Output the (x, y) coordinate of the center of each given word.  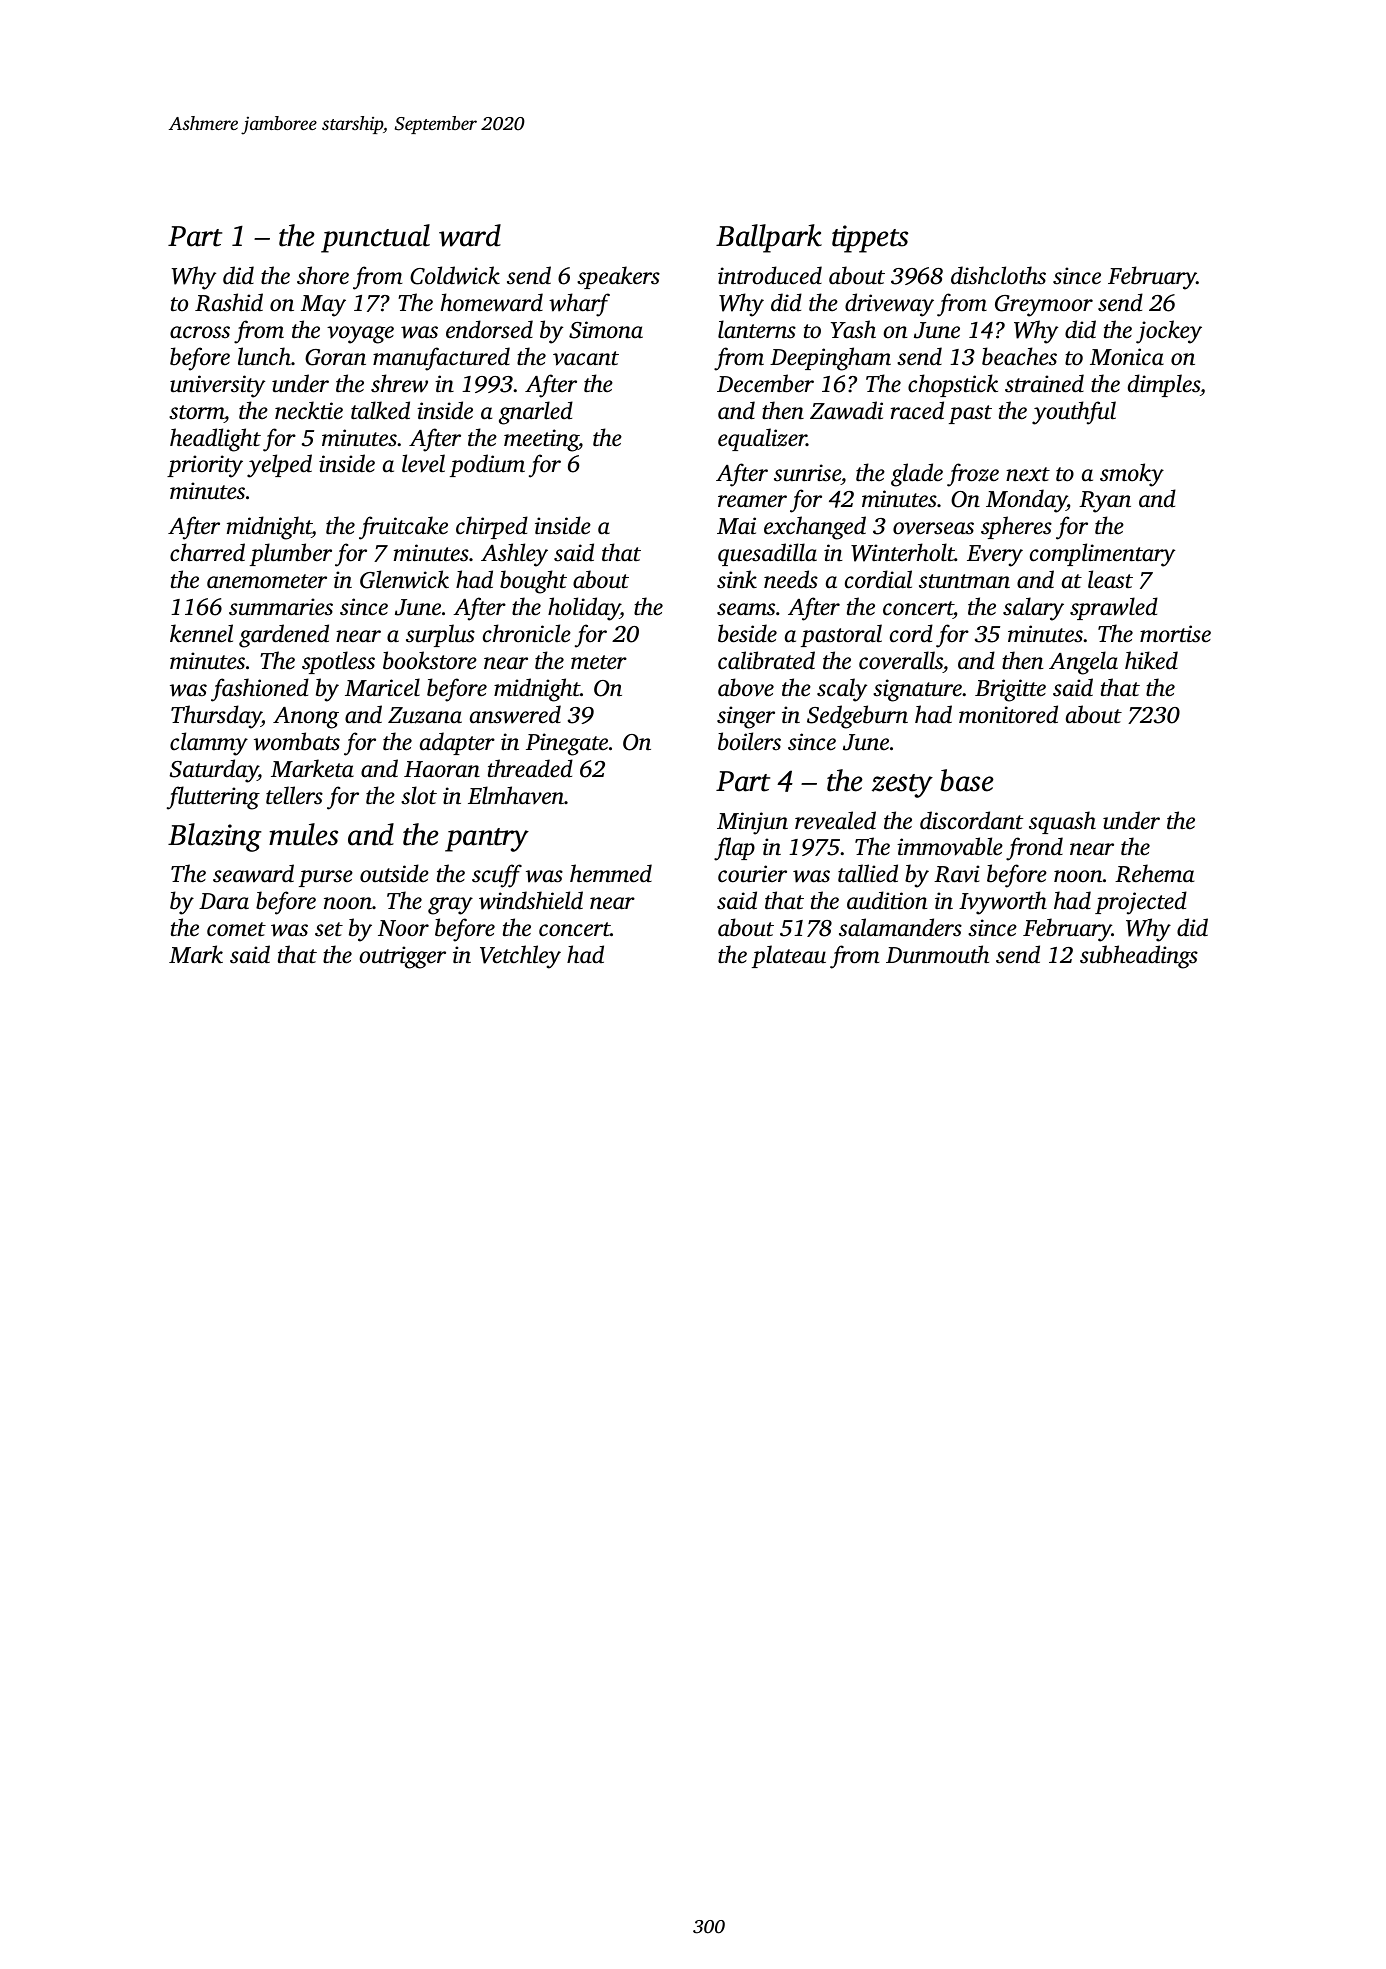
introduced (770, 275)
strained (1044, 383)
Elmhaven (516, 795)
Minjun (752, 823)
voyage (360, 335)
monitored (1008, 714)
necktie (309, 410)
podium (487, 465)
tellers (294, 795)
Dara (224, 901)
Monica (1127, 357)
